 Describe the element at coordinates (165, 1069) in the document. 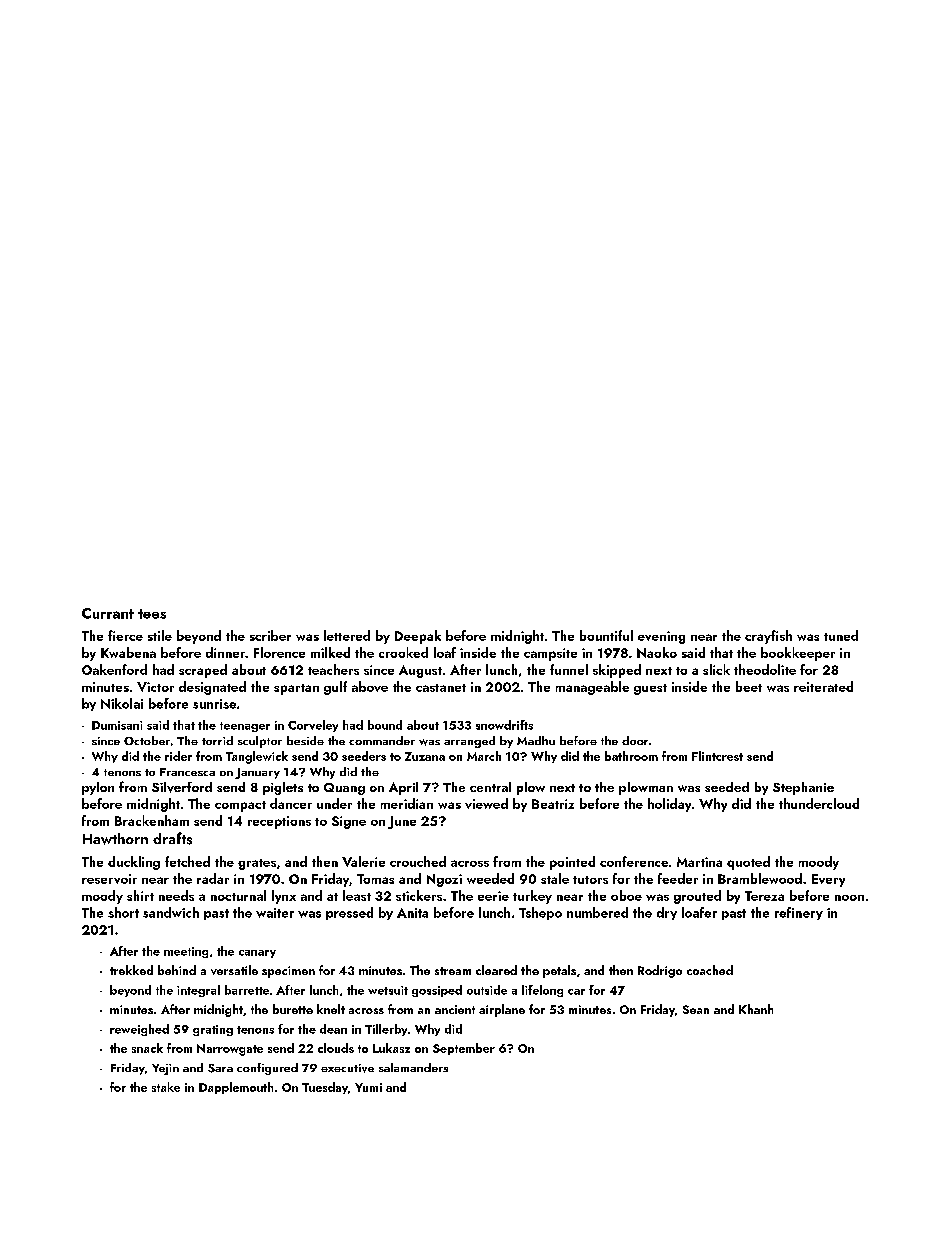

I see `Yejin` at that location.
